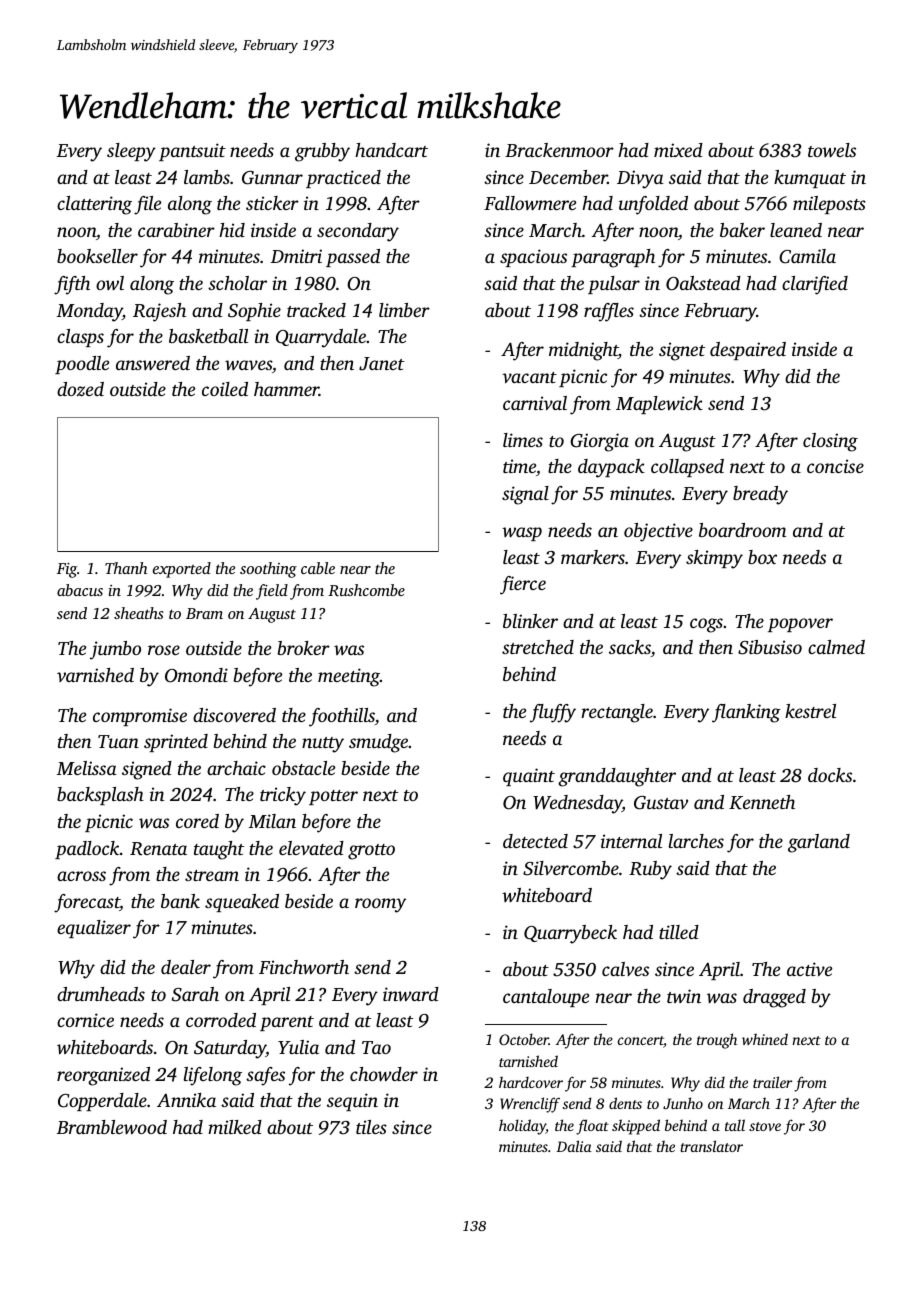 The image size is (924, 1311). What do you see at coordinates (574, 1146) in the screenshot?
I see `Dalia` at bounding box center [574, 1146].
